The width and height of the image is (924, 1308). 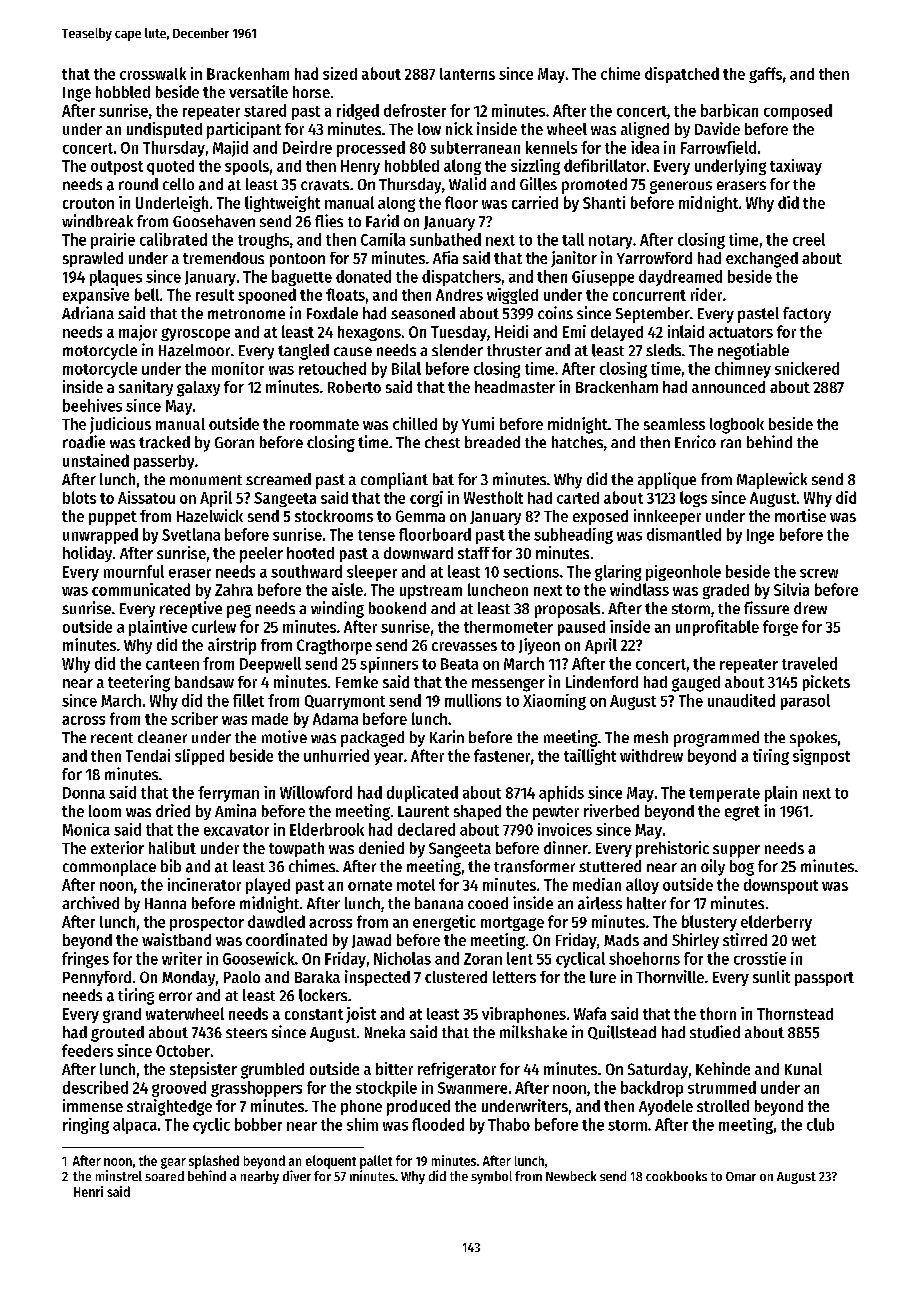 What do you see at coordinates (459, 333) in the image?
I see `Tuesday` at bounding box center [459, 333].
